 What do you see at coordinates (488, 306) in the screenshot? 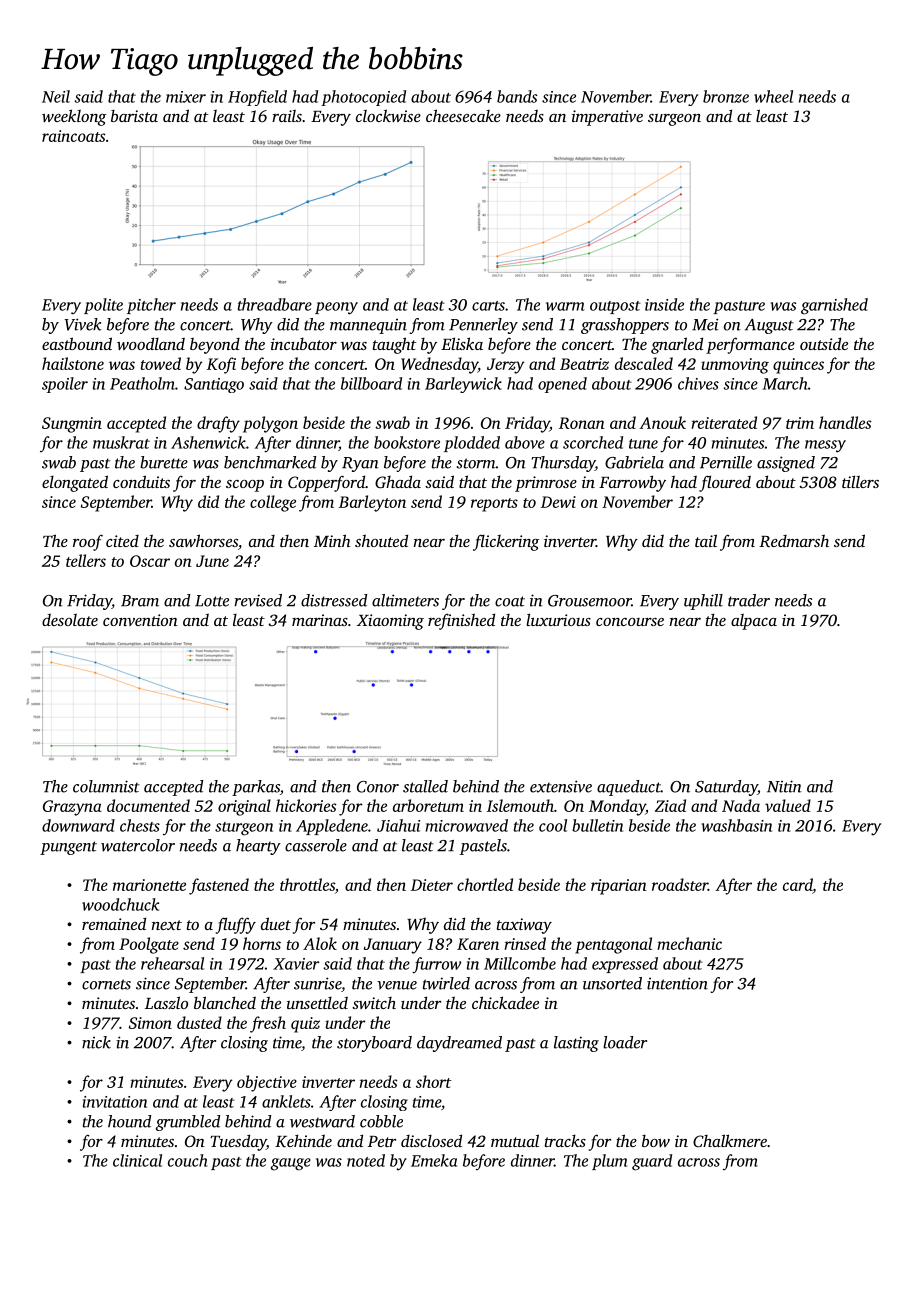
I see `carts` at bounding box center [488, 306].
